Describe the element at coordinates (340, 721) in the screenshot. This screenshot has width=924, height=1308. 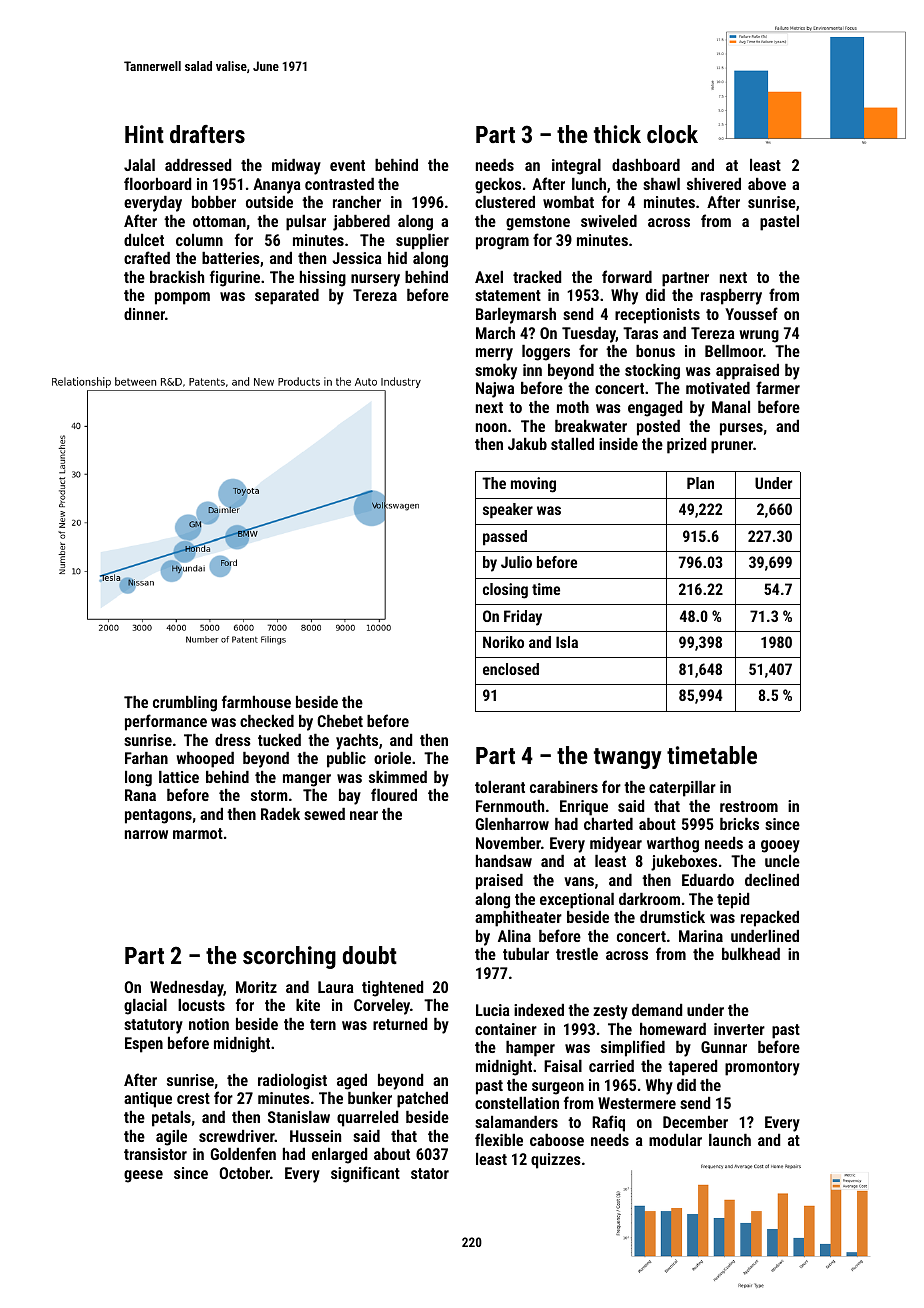
I see `Chebet` at that location.
